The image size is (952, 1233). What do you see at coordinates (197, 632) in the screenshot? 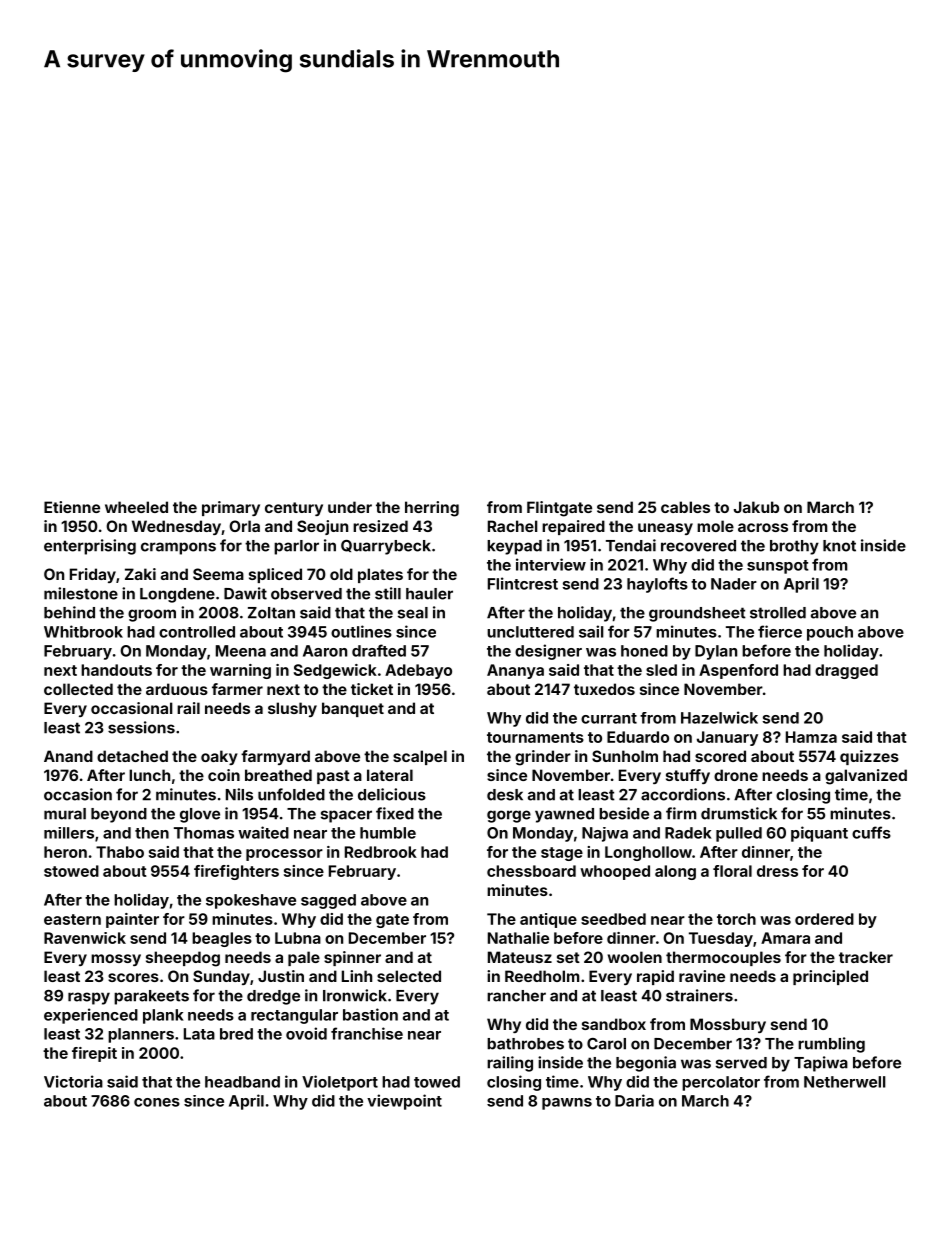
I see `controlled` at bounding box center [197, 632].
